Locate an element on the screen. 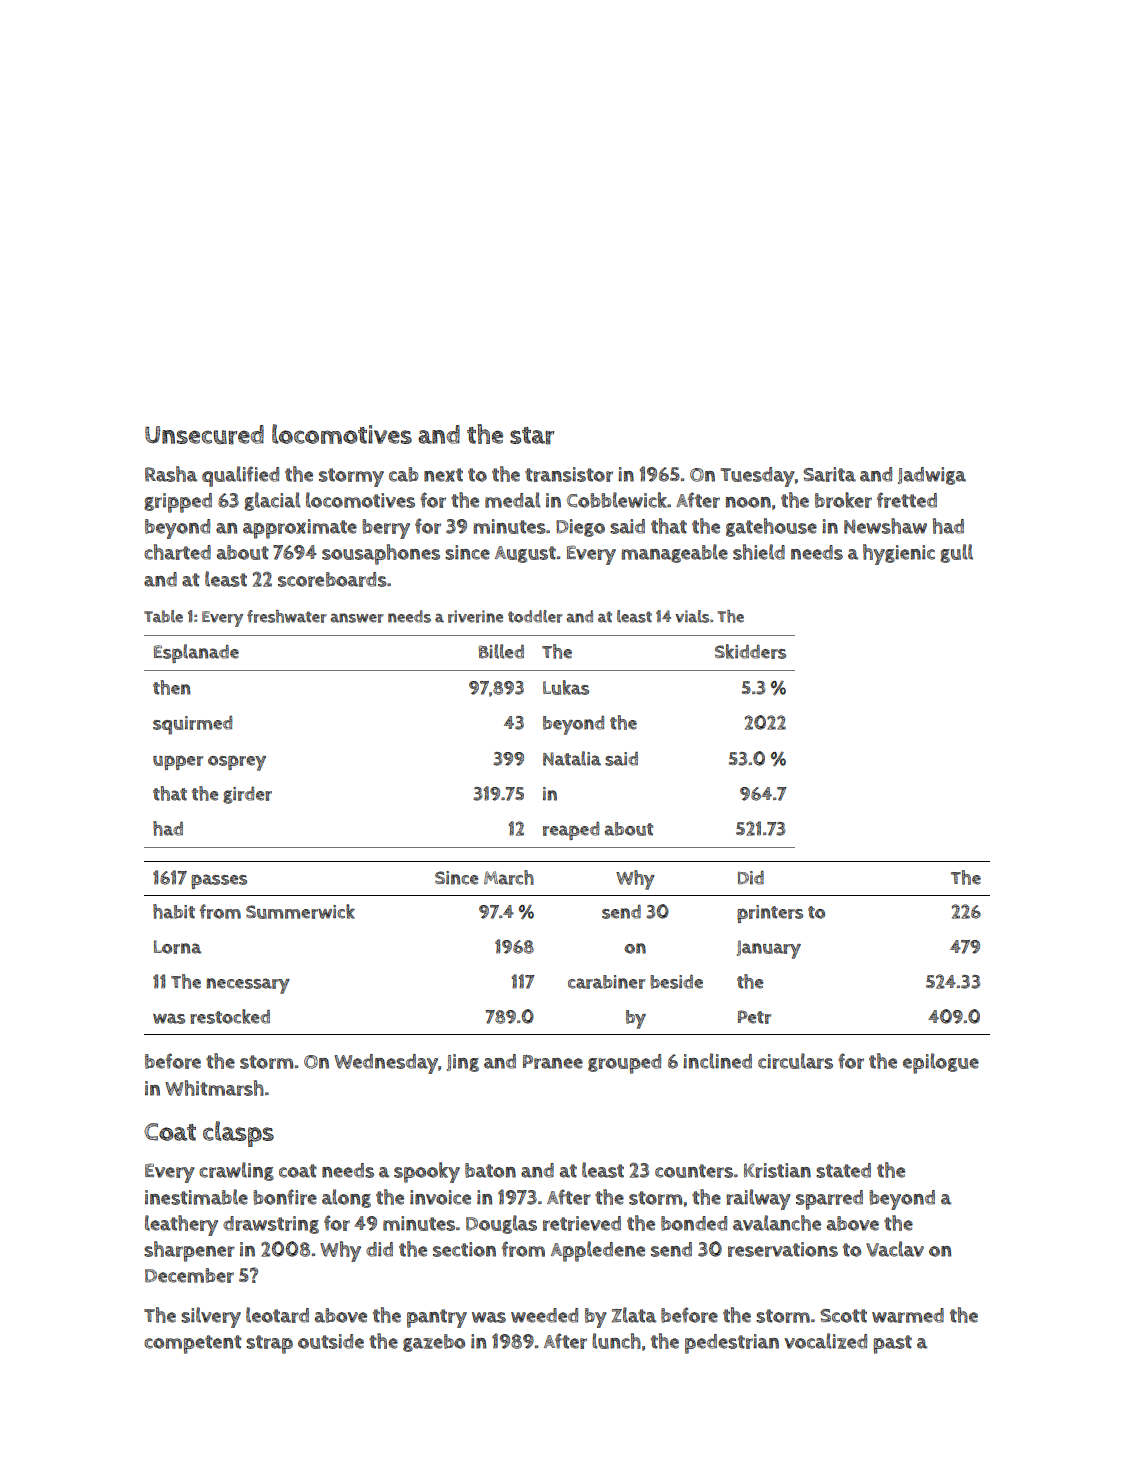  drawstring is located at coordinates (271, 1225).
